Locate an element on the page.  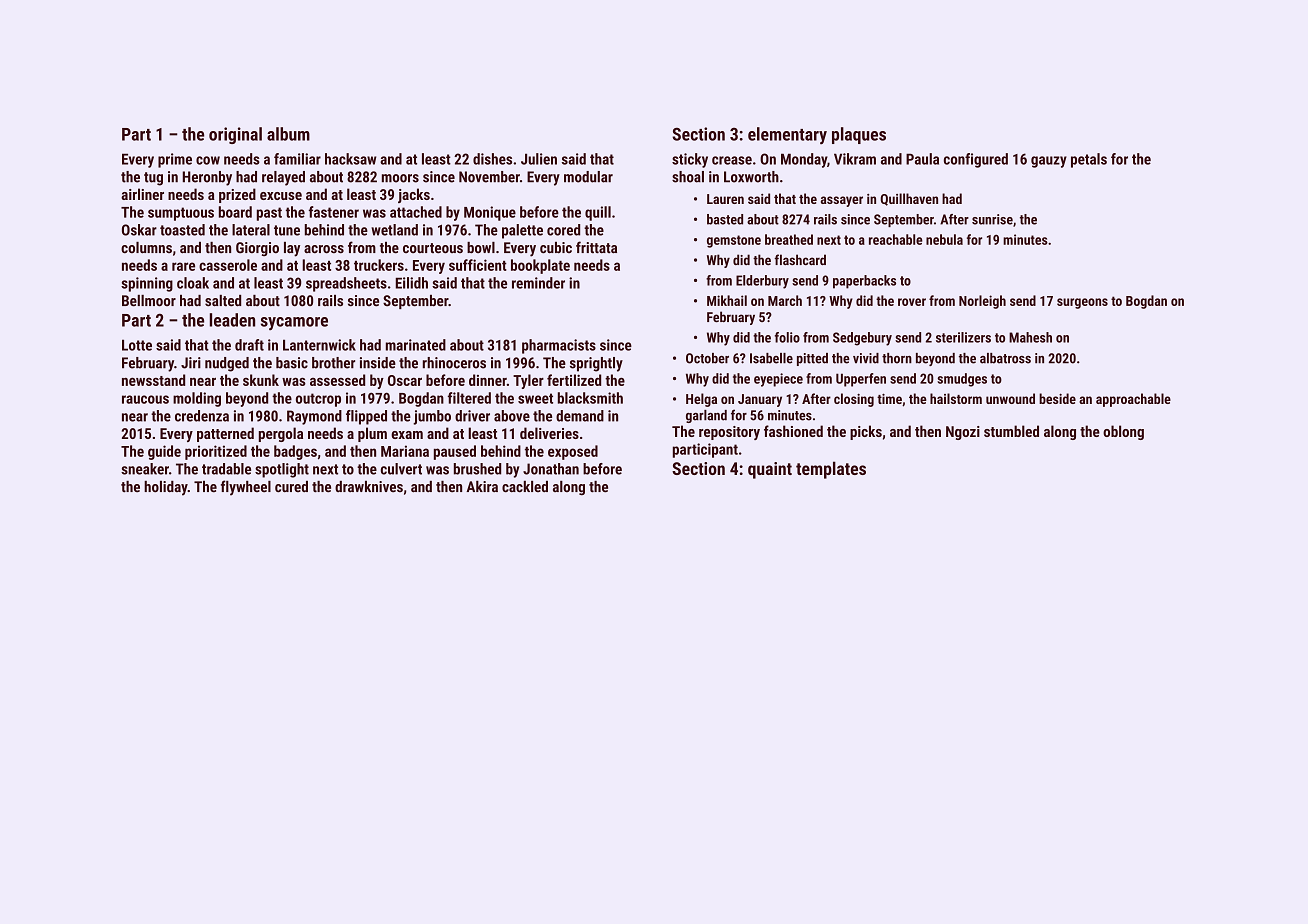
fertilized is located at coordinates (574, 380).
